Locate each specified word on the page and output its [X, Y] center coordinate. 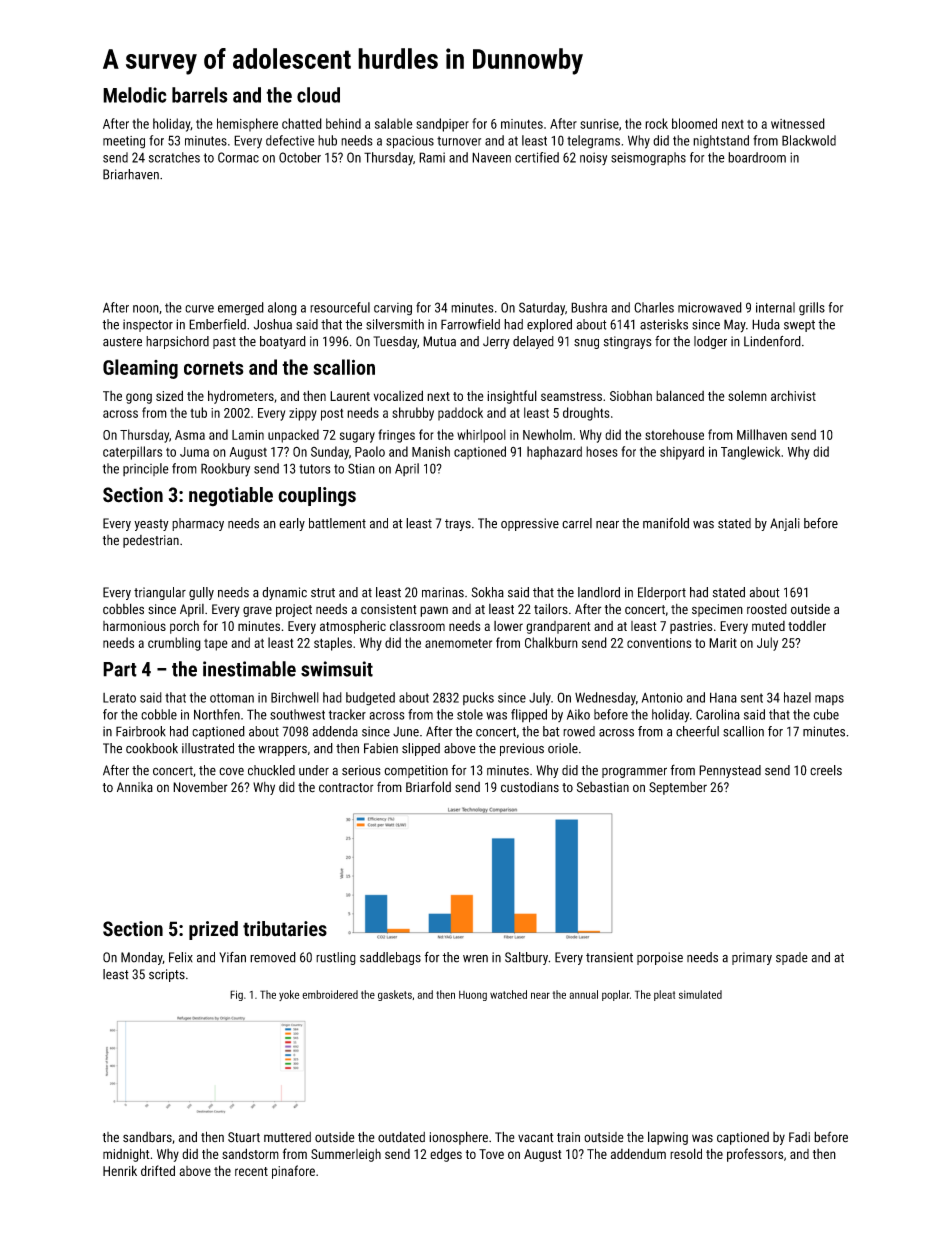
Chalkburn [551, 642]
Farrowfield [470, 324]
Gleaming [140, 369]
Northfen [217, 714]
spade [792, 958]
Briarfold [428, 787]
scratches [174, 157]
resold [686, 1153]
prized [213, 930]
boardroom [757, 157]
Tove [491, 1154]
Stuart [244, 1137]
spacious [410, 142]
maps [829, 700]
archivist [793, 395]
